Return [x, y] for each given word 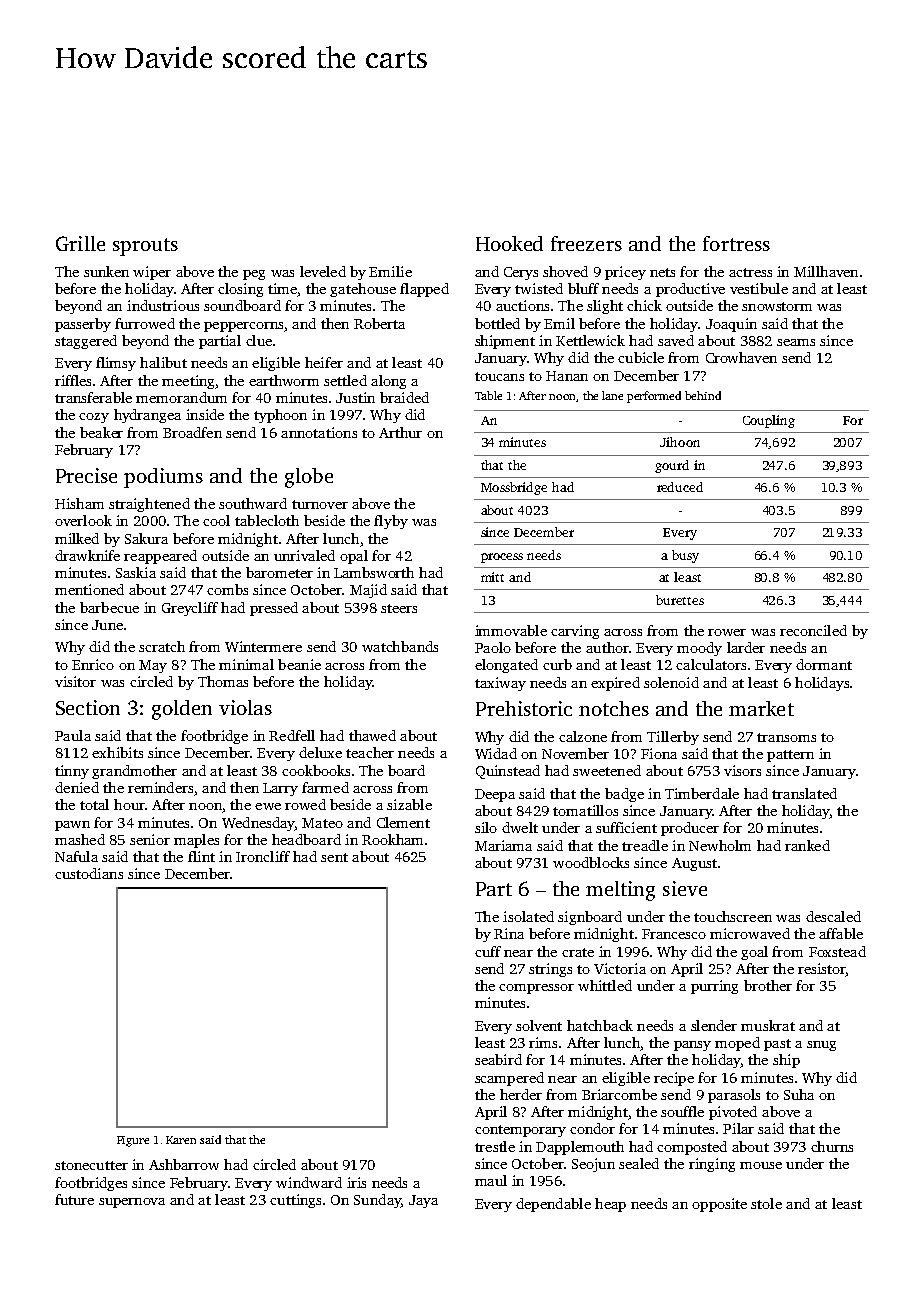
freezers [586, 243]
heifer [324, 362]
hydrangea [147, 416]
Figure [133, 1141]
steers [399, 608]
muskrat [768, 1025]
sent [334, 857]
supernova [132, 1203]
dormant [824, 664]
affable [841, 933]
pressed [274, 609]
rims [543, 1042]
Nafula [76, 856]
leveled [323, 271]
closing [240, 290]
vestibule [759, 288]
